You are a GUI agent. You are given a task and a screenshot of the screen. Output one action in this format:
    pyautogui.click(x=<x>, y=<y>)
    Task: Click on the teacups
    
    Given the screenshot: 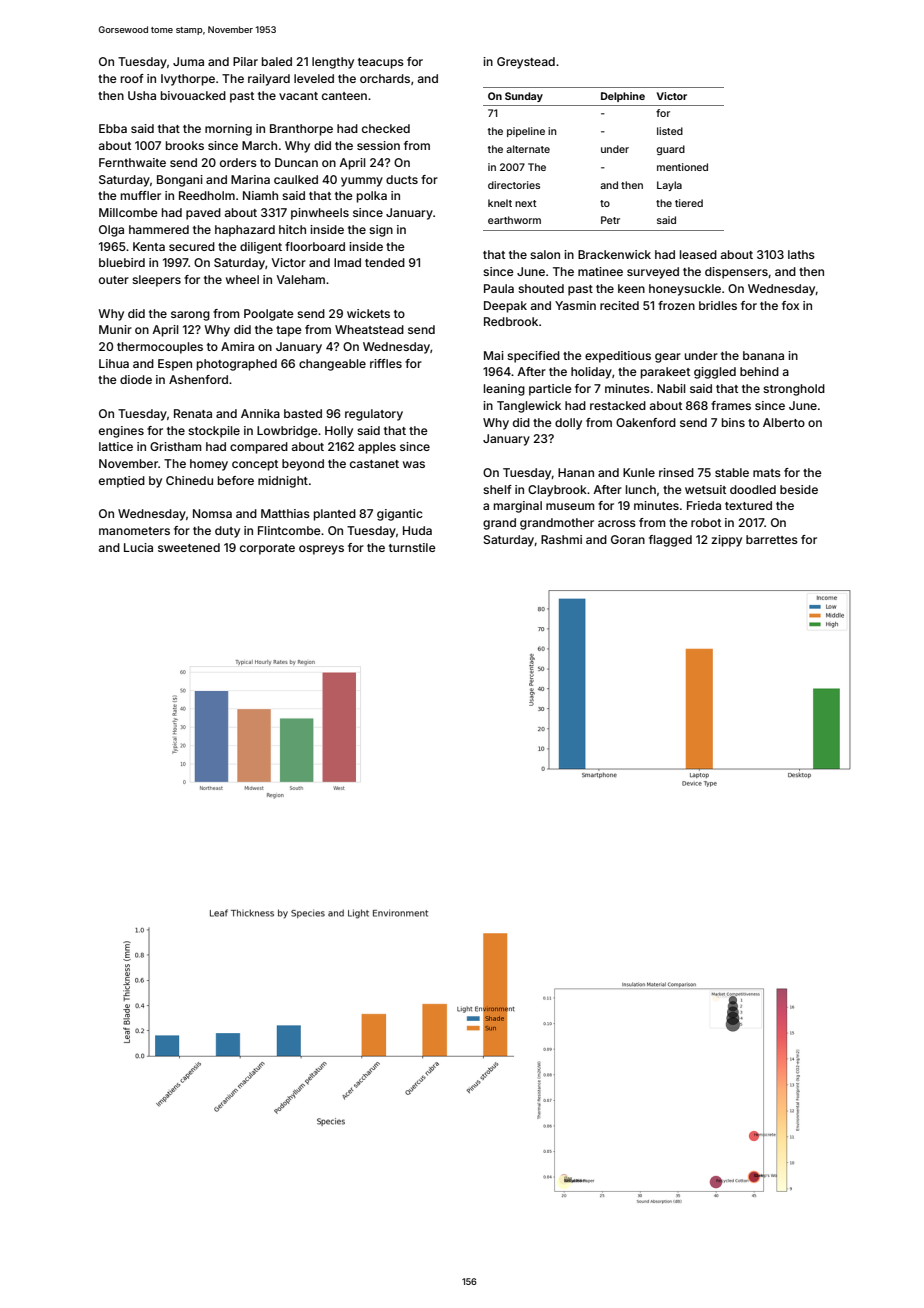 What is the action you would take?
    pyautogui.click(x=381, y=63)
